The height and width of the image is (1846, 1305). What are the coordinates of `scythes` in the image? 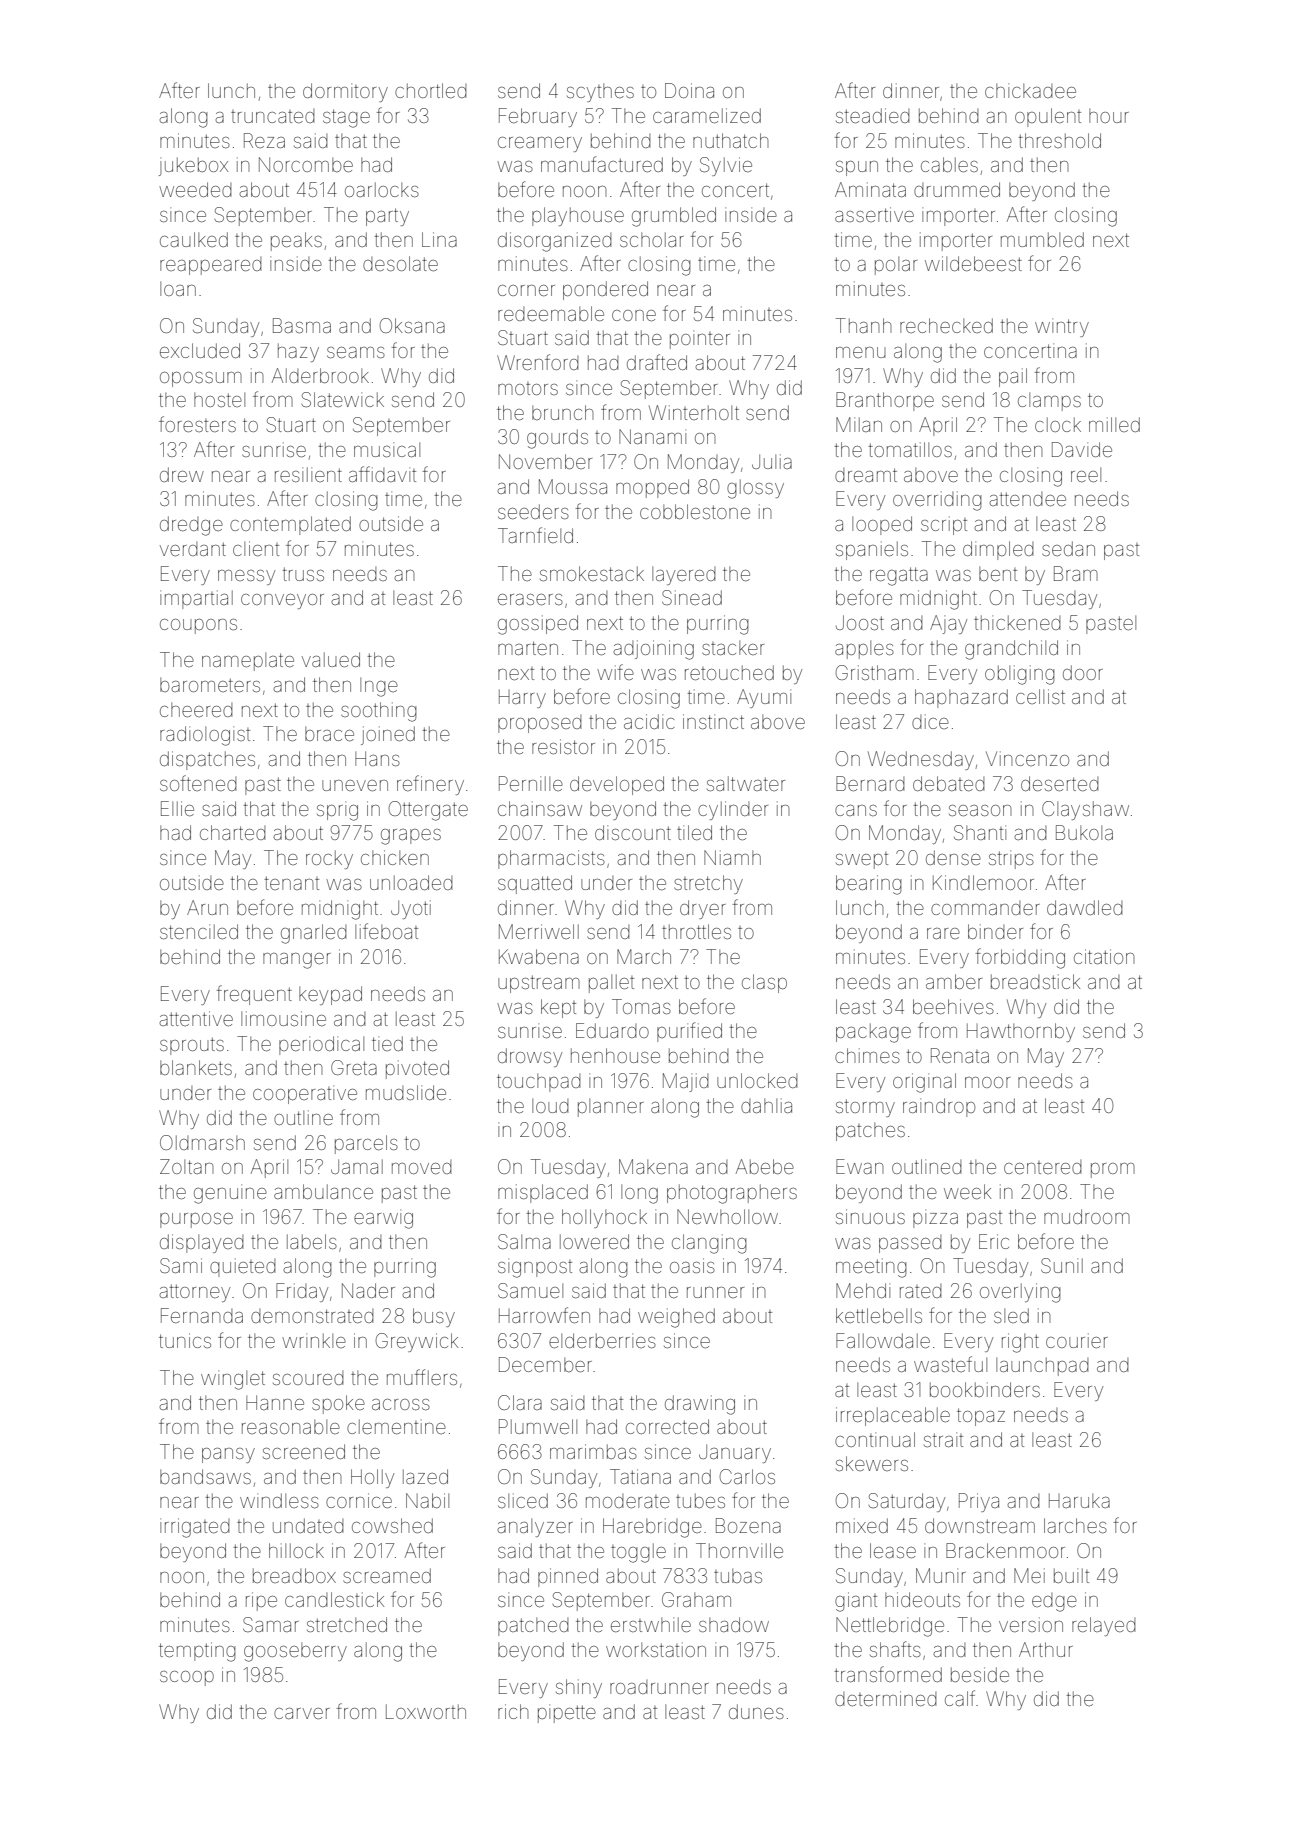 It's located at (600, 92).
